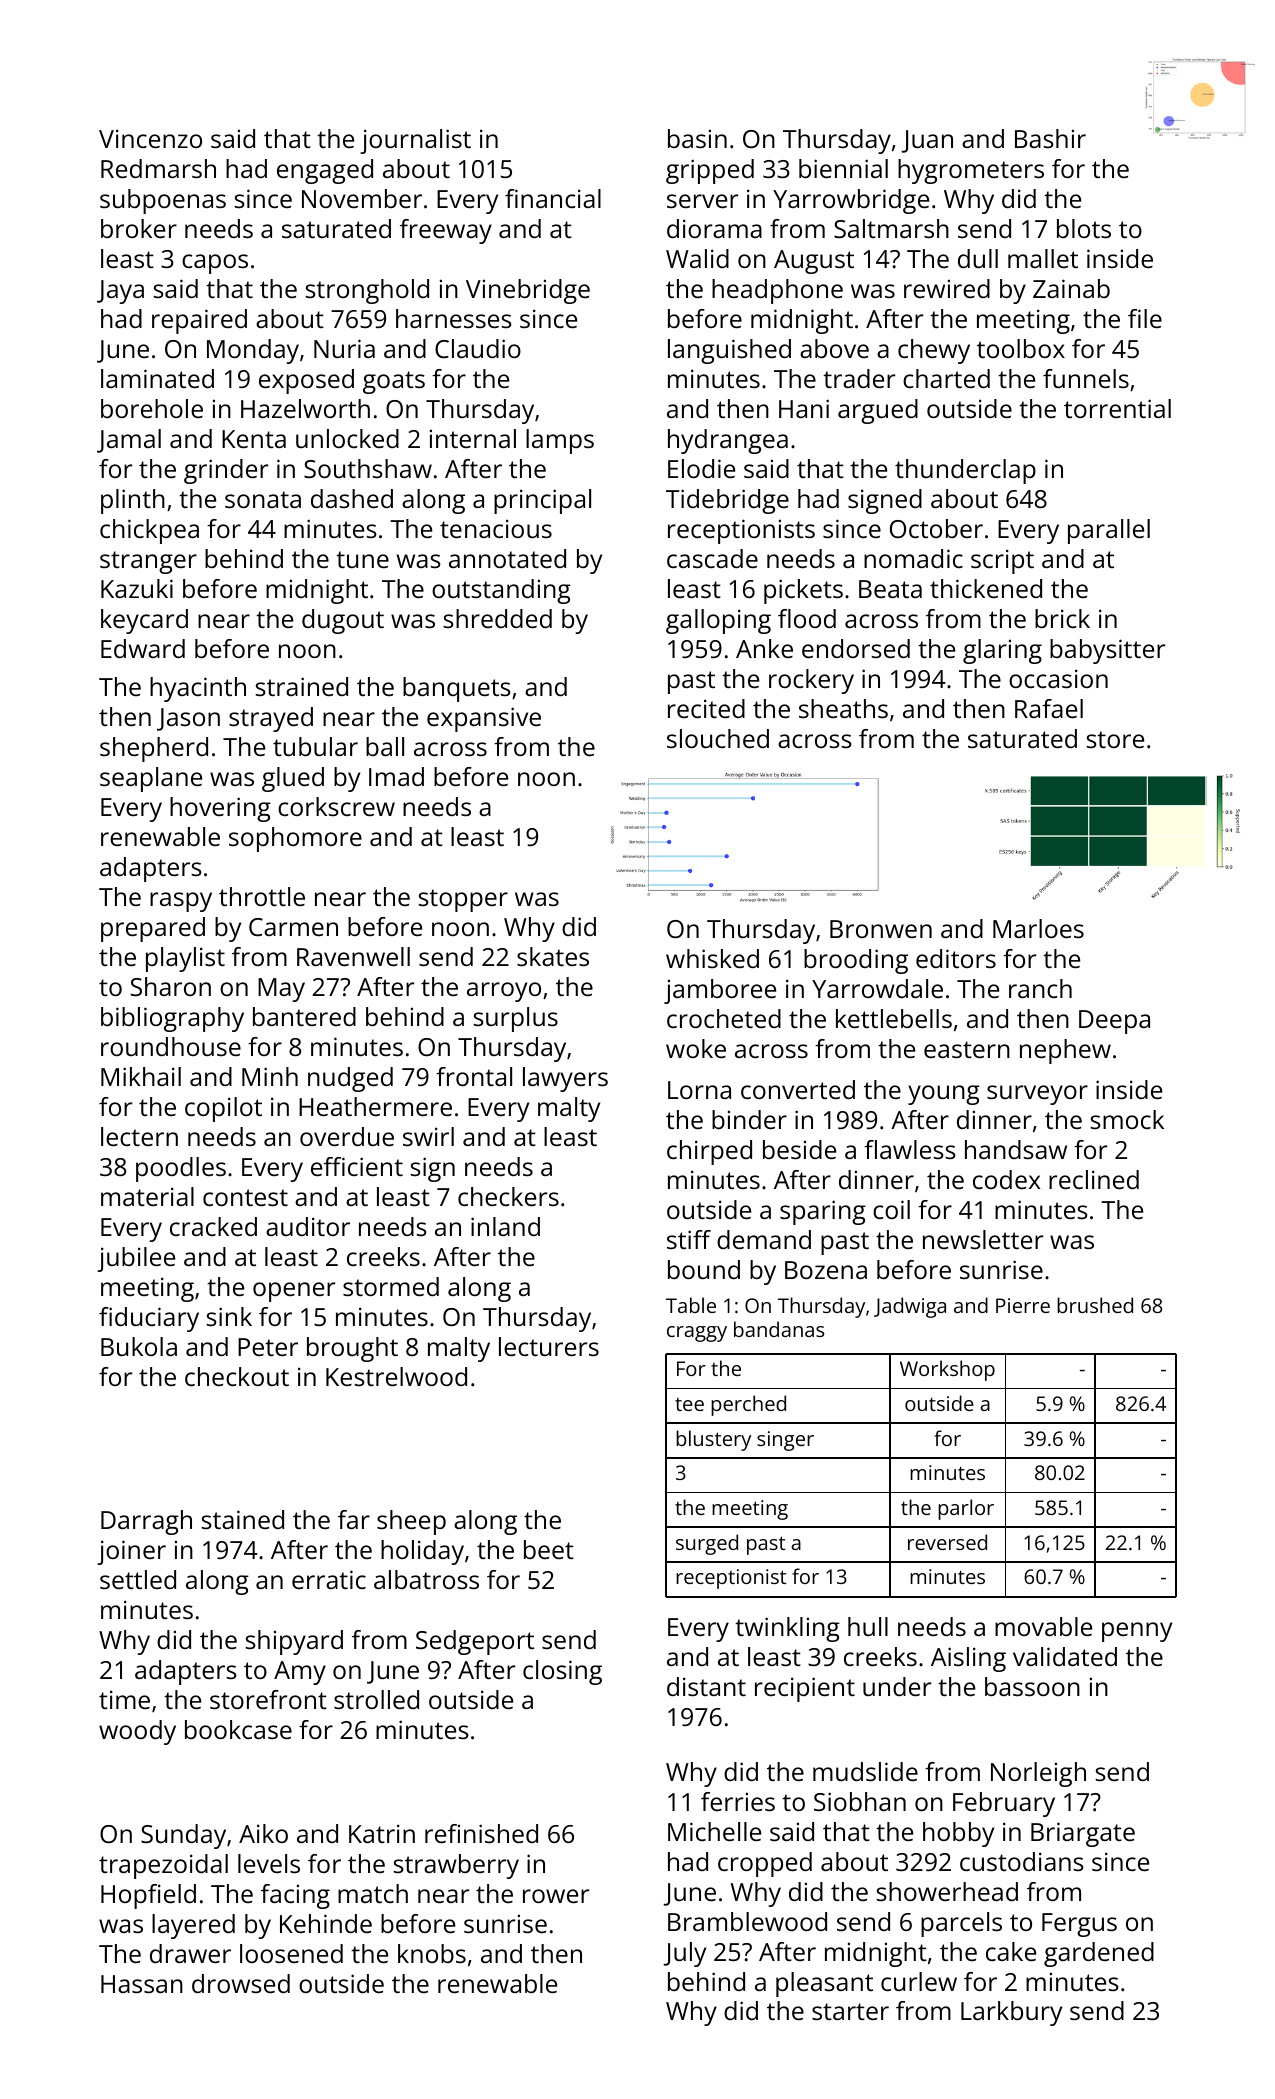 This page has height=2099, width=1275. What do you see at coordinates (508, 1196) in the page?
I see `checkers` at bounding box center [508, 1196].
